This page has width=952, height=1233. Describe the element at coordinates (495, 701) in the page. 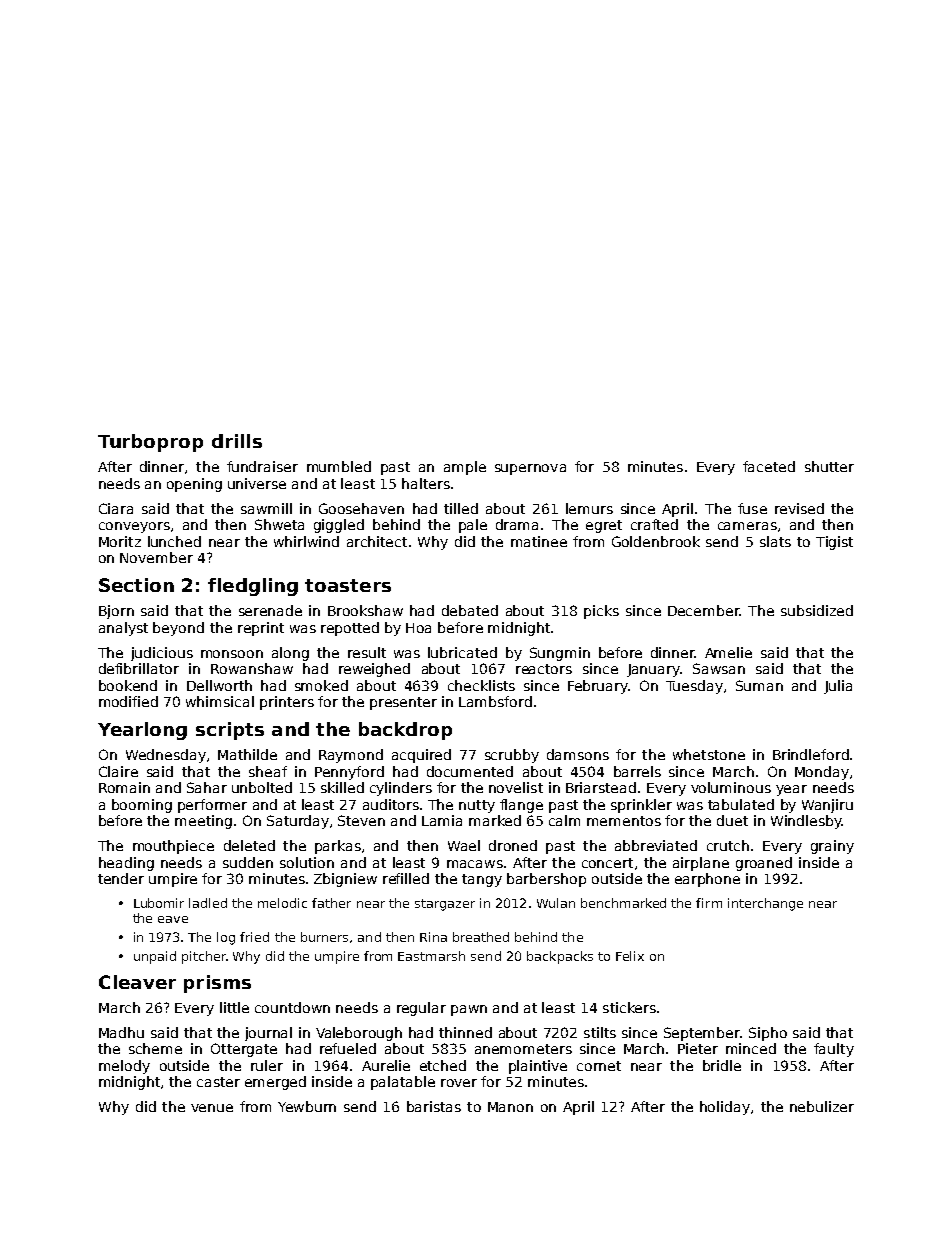

I see `Lambsford` at that location.
